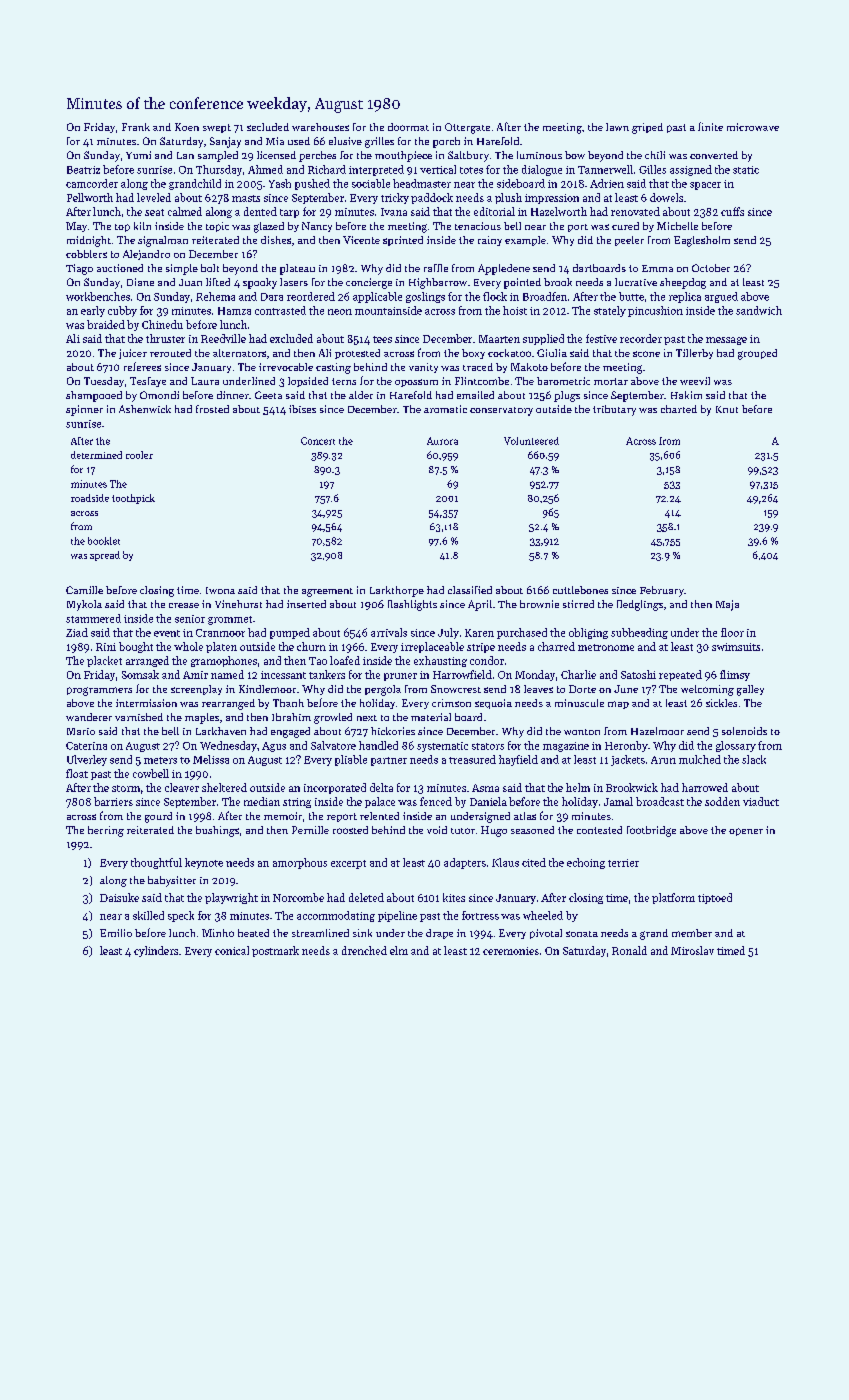 The image size is (849, 1400). Describe the element at coordinates (442, 441) in the screenshot. I see `Aurora` at that location.
